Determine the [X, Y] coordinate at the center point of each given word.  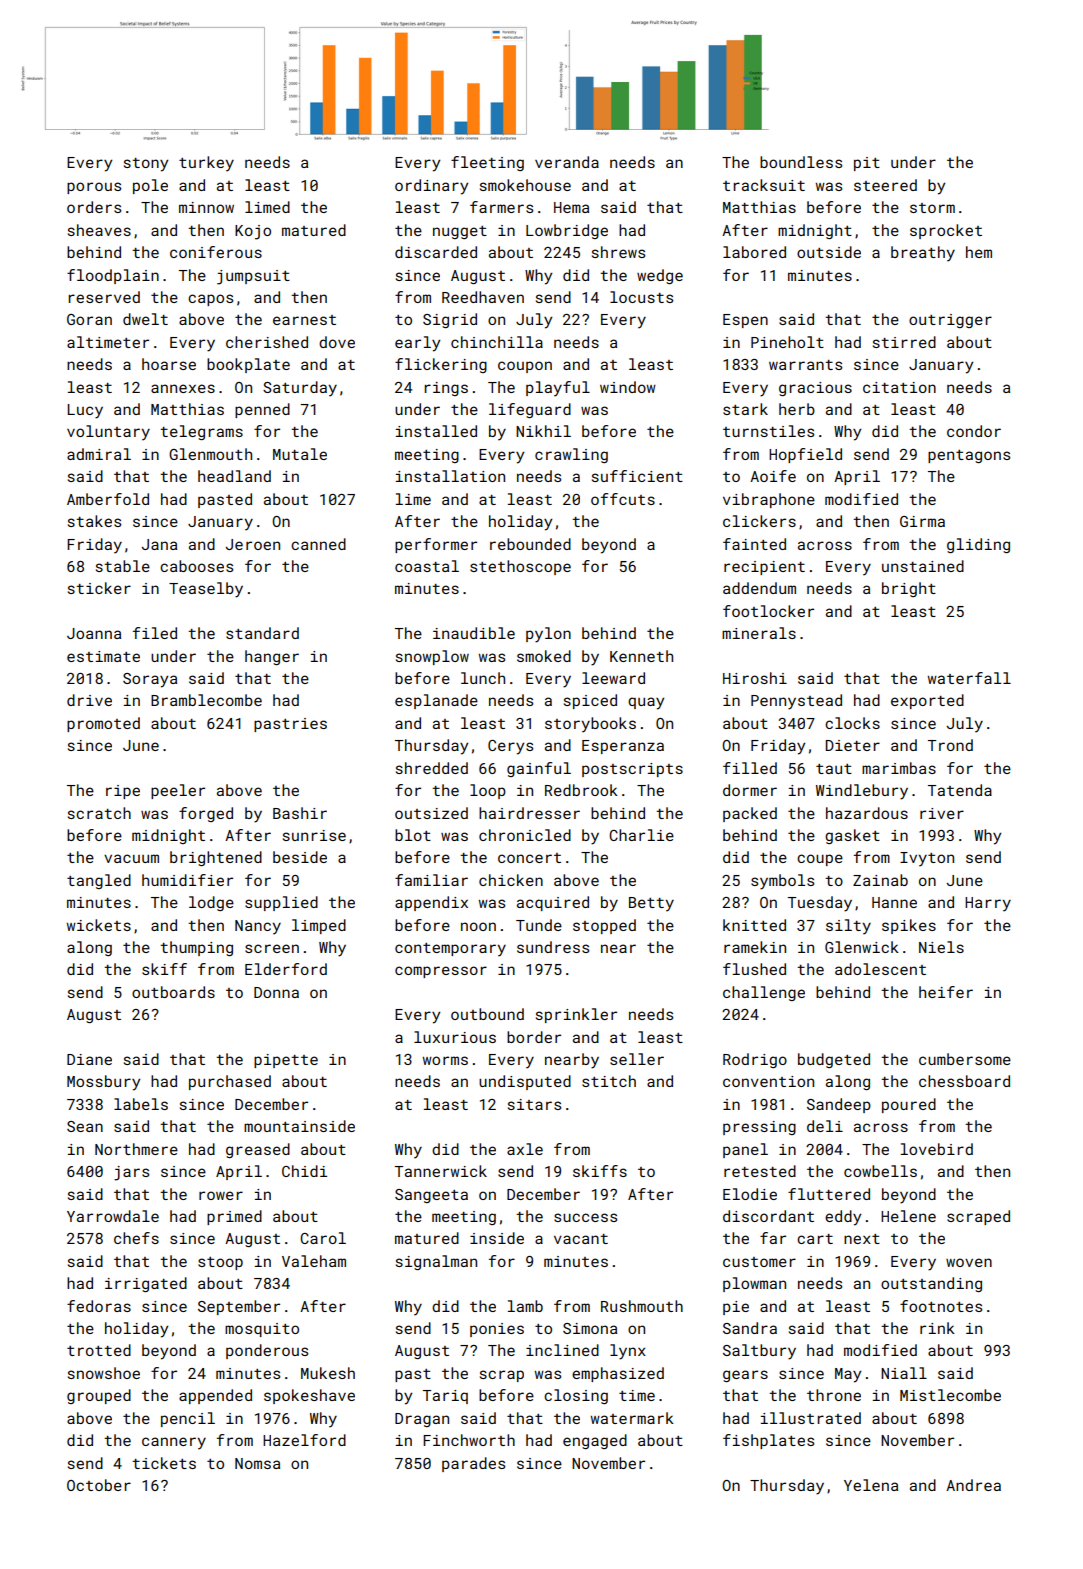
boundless [801, 162]
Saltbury [759, 1352]
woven [969, 1262]
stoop [220, 1263]
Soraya [150, 680]
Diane [89, 1059]
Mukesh [328, 1373]
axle [525, 1149]
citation [899, 387]
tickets [164, 1463]
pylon [548, 635]
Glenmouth [210, 454]
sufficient [637, 476]
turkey [206, 164]
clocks [852, 723]
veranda [567, 162]
